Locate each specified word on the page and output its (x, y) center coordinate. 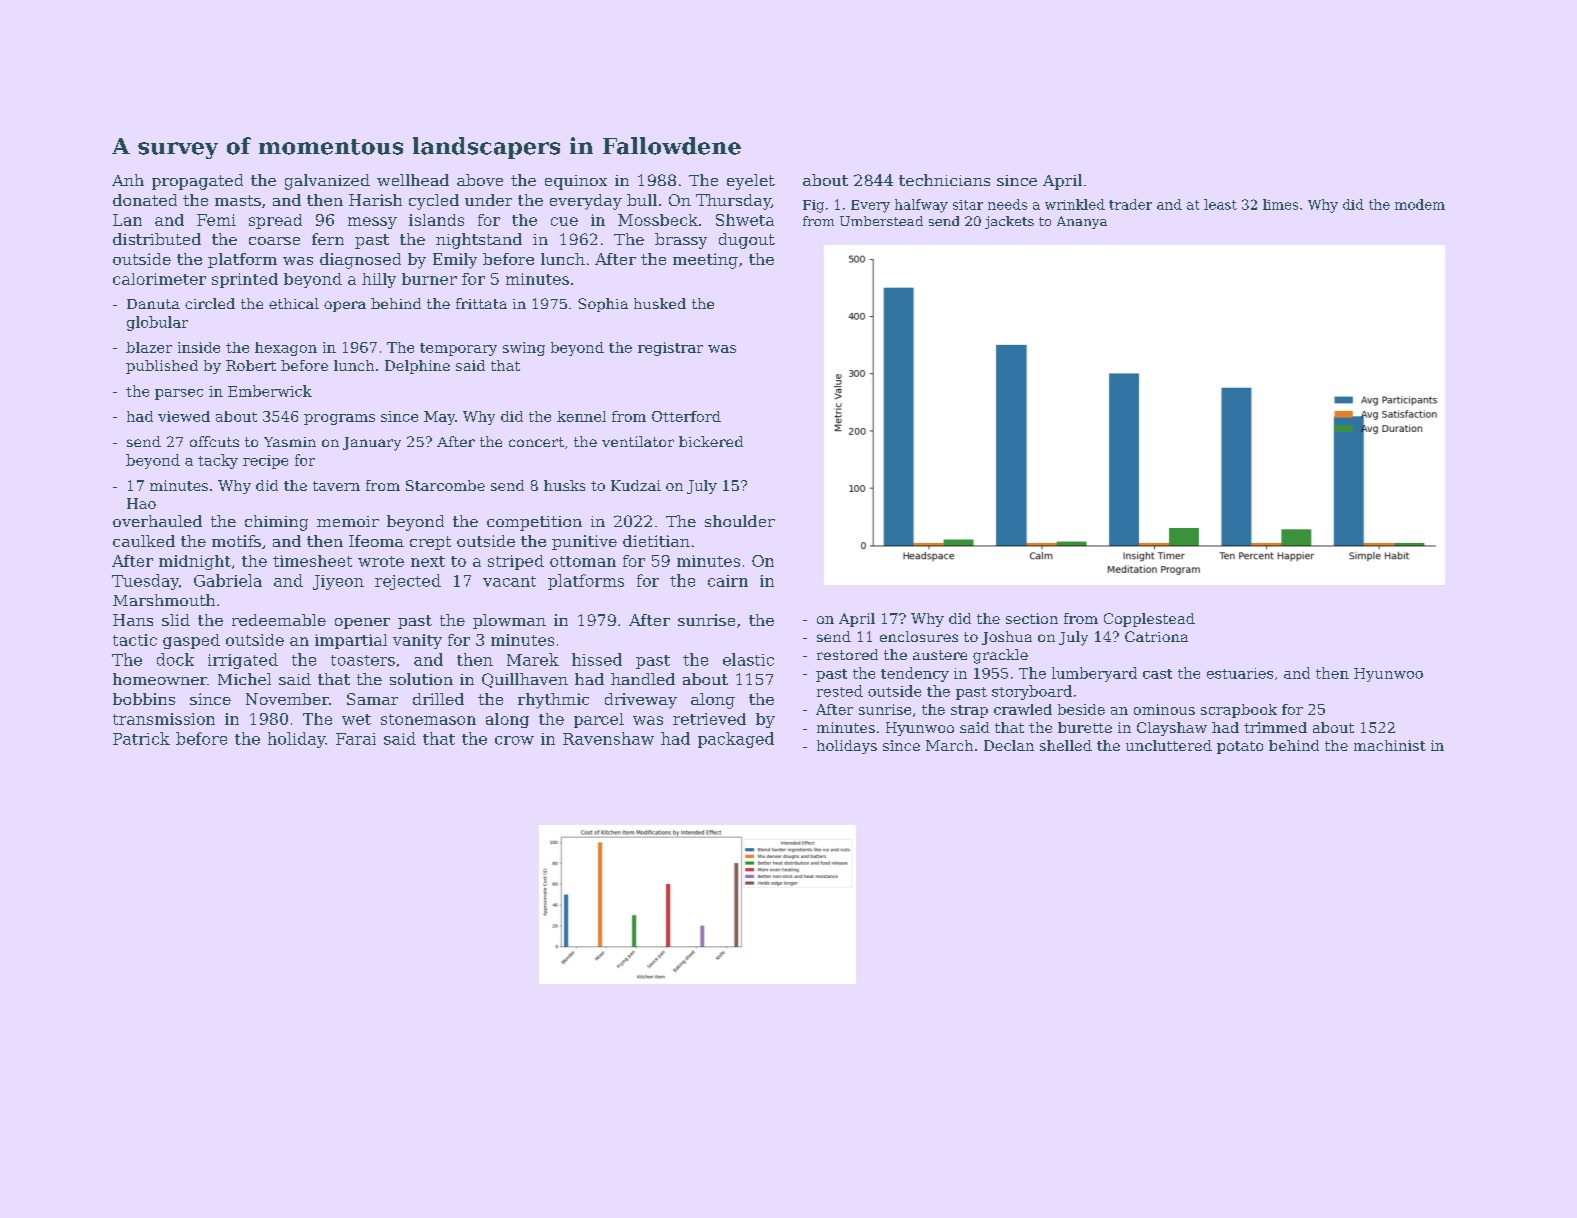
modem (1420, 204)
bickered (711, 441)
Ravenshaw (608, 738)
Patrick (141, 738)
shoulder (740, 521)
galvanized (327, 182)
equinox (576, 182)
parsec (179, 394)
